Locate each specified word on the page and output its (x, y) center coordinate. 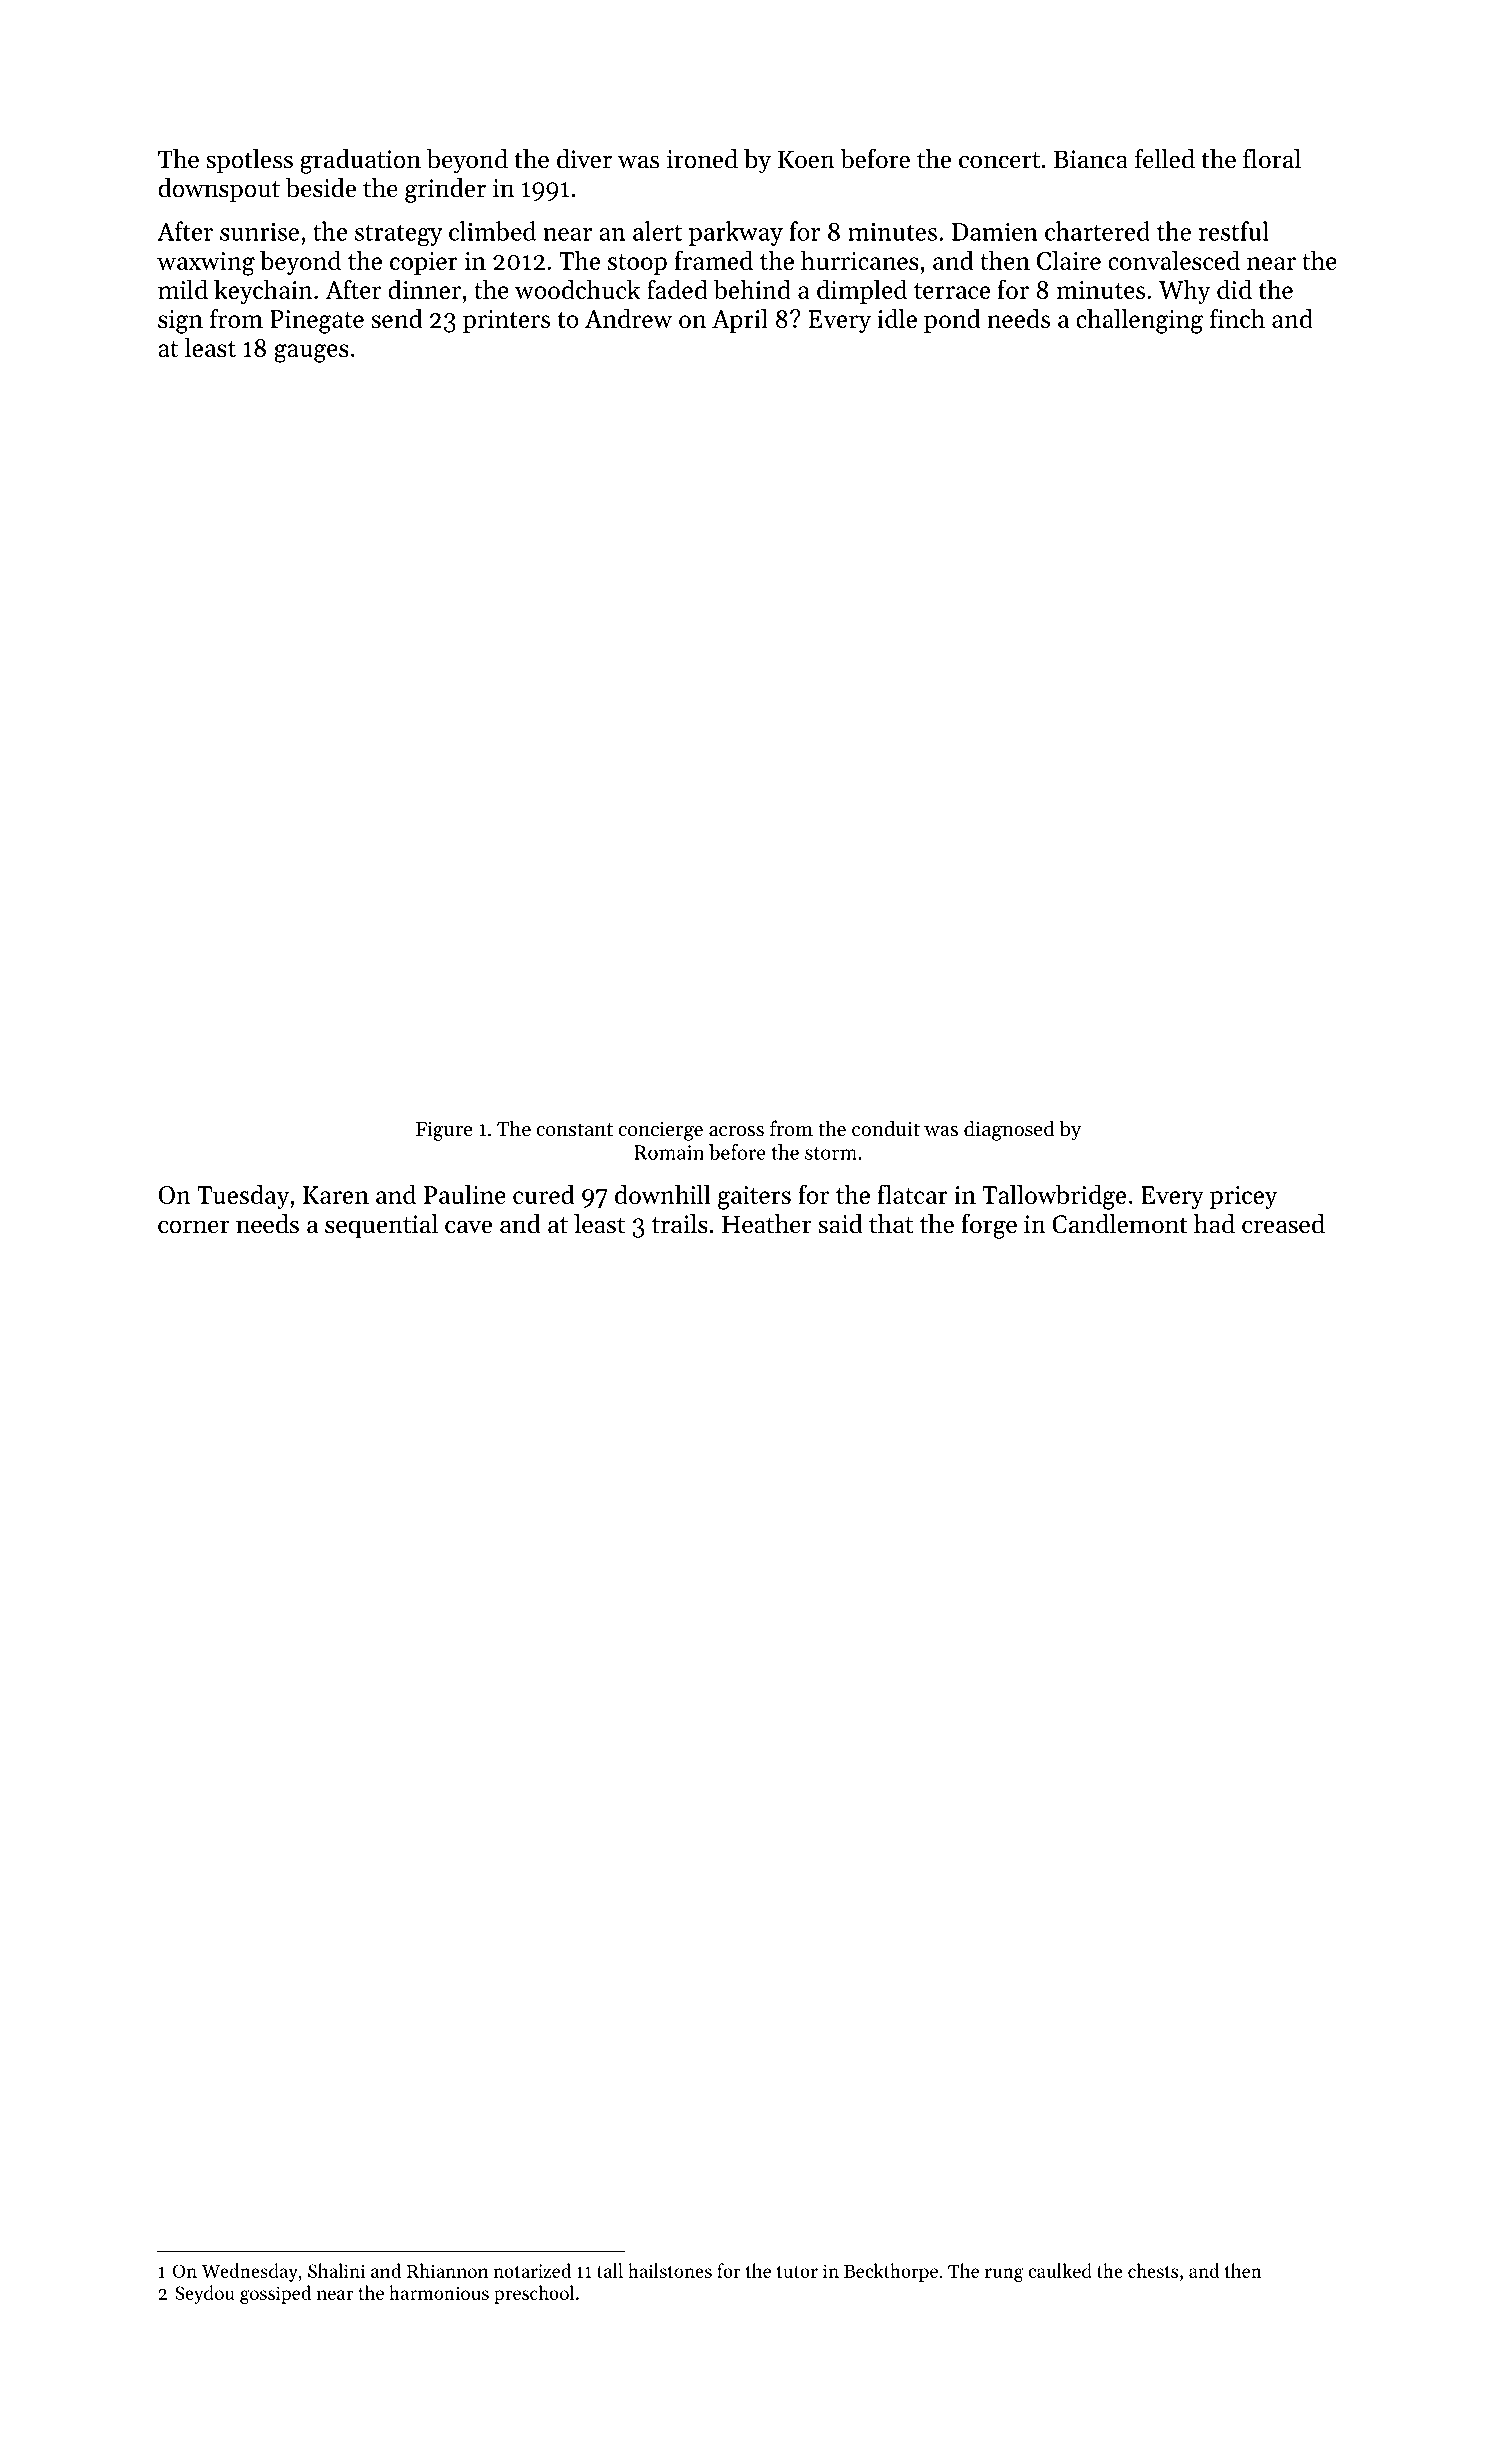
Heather (767, 1224)
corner (194, 1227)
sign (180, 322)
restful (1234, 231)
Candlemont (1120, 1224)
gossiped (275, 2294)
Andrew (628, 318)
